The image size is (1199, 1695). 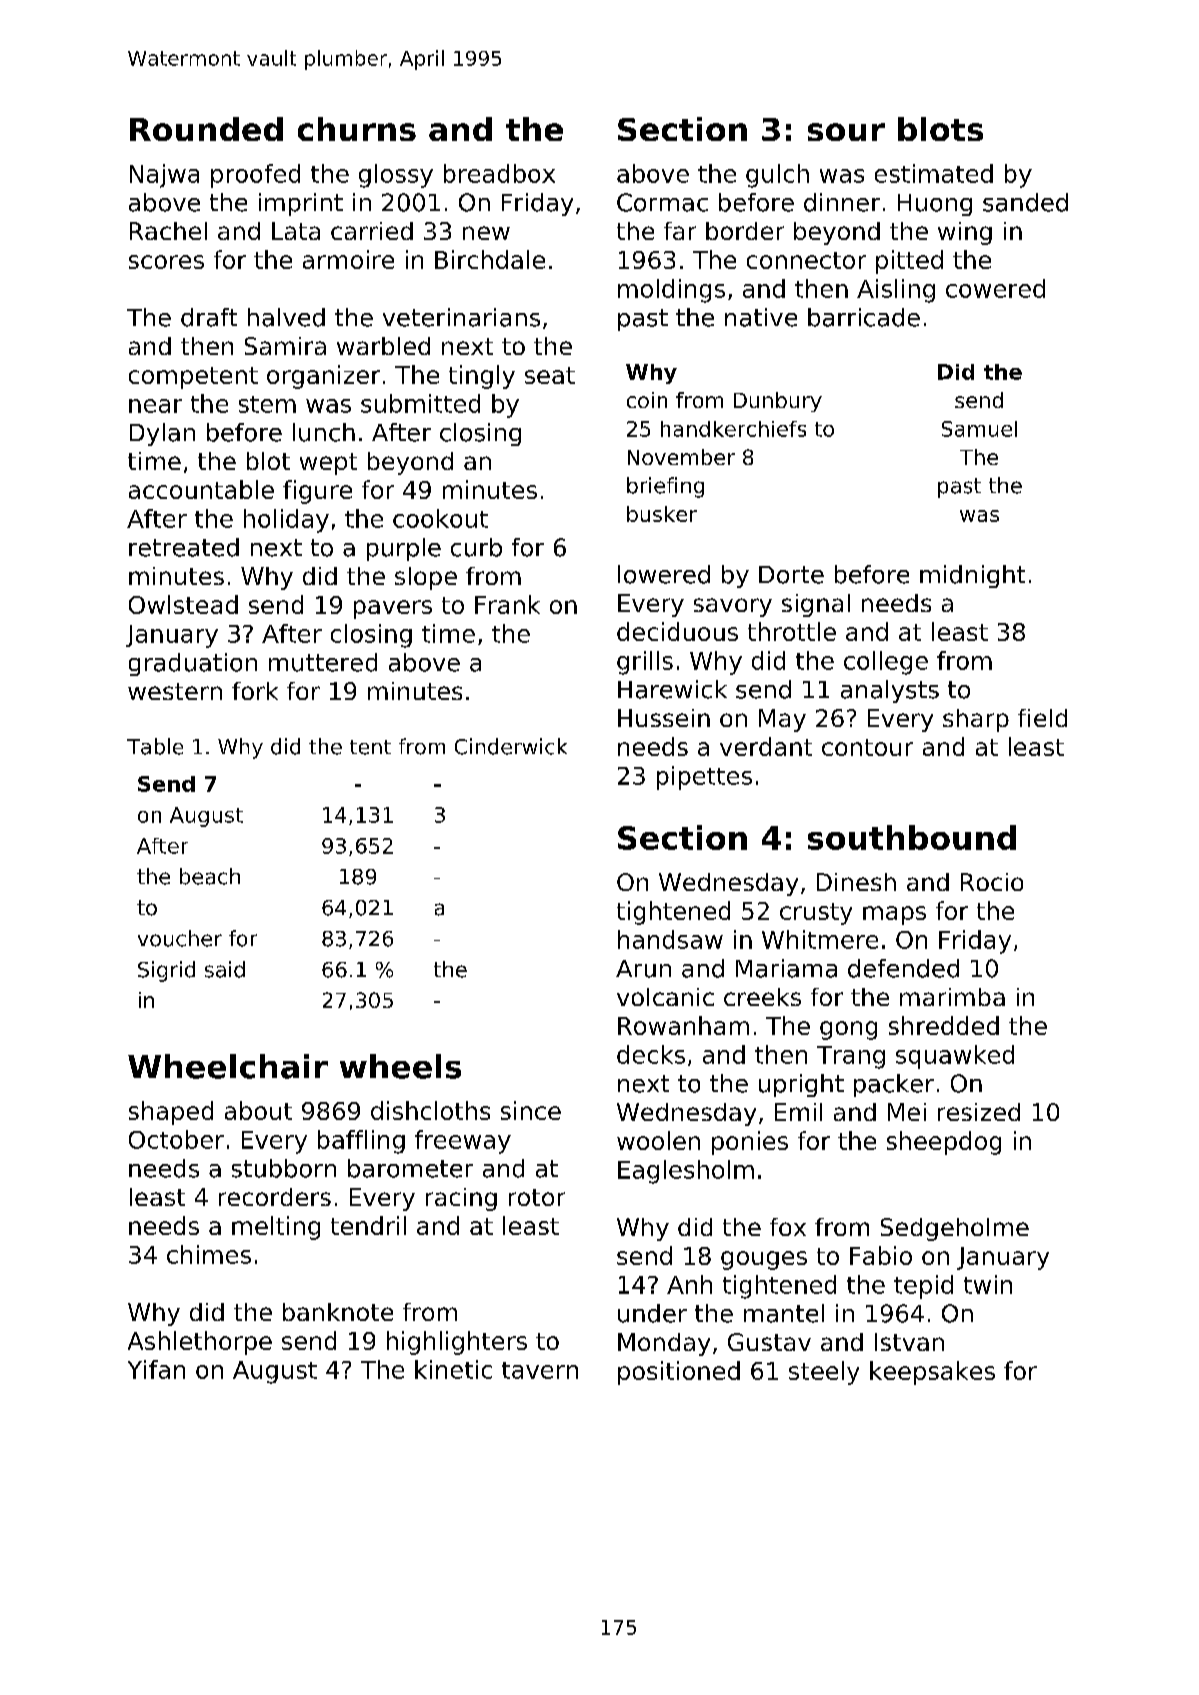 I want to click on sanded, so click(x=1025, y=202).
